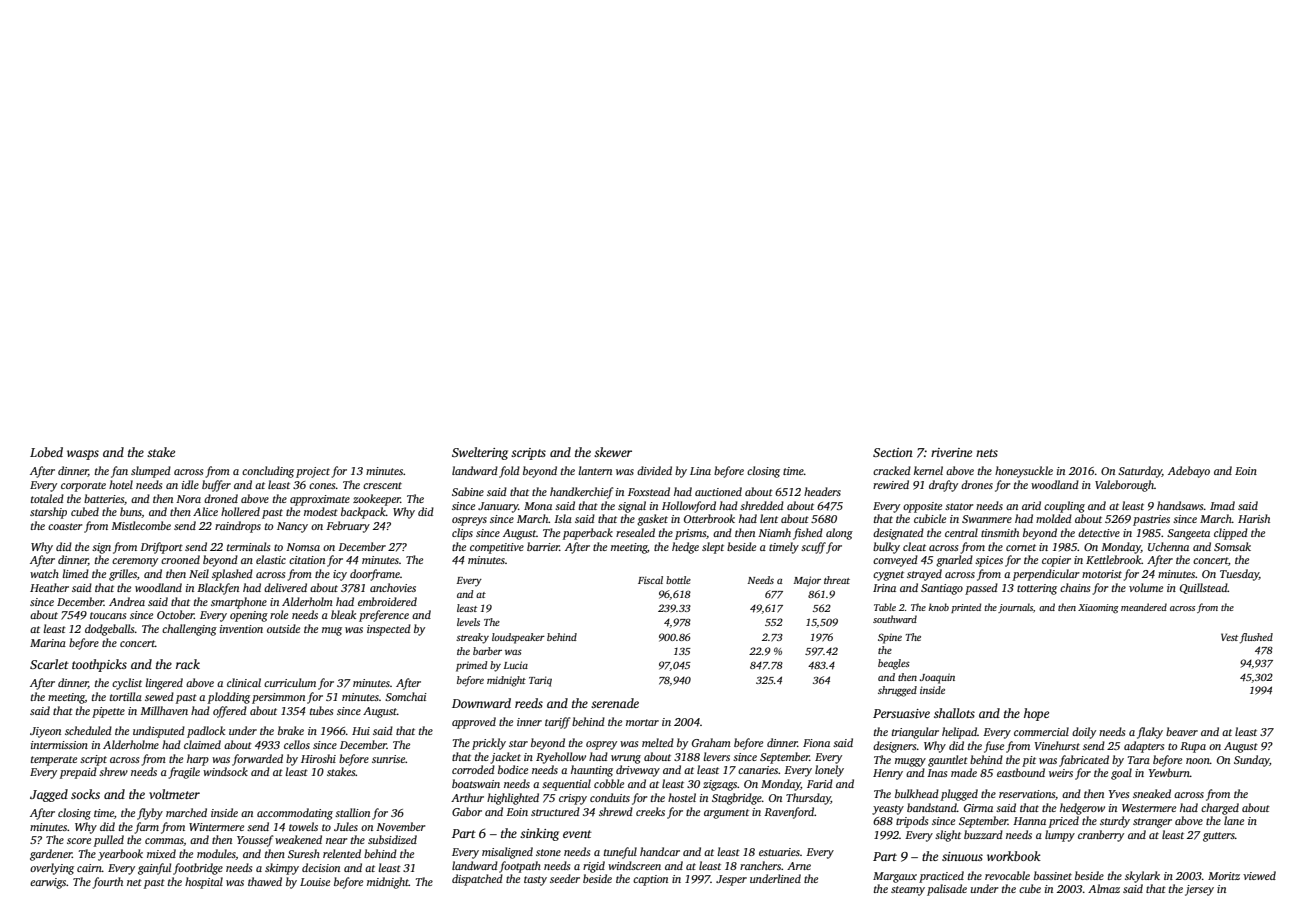  I want to click on clips, so click(462, 534).
